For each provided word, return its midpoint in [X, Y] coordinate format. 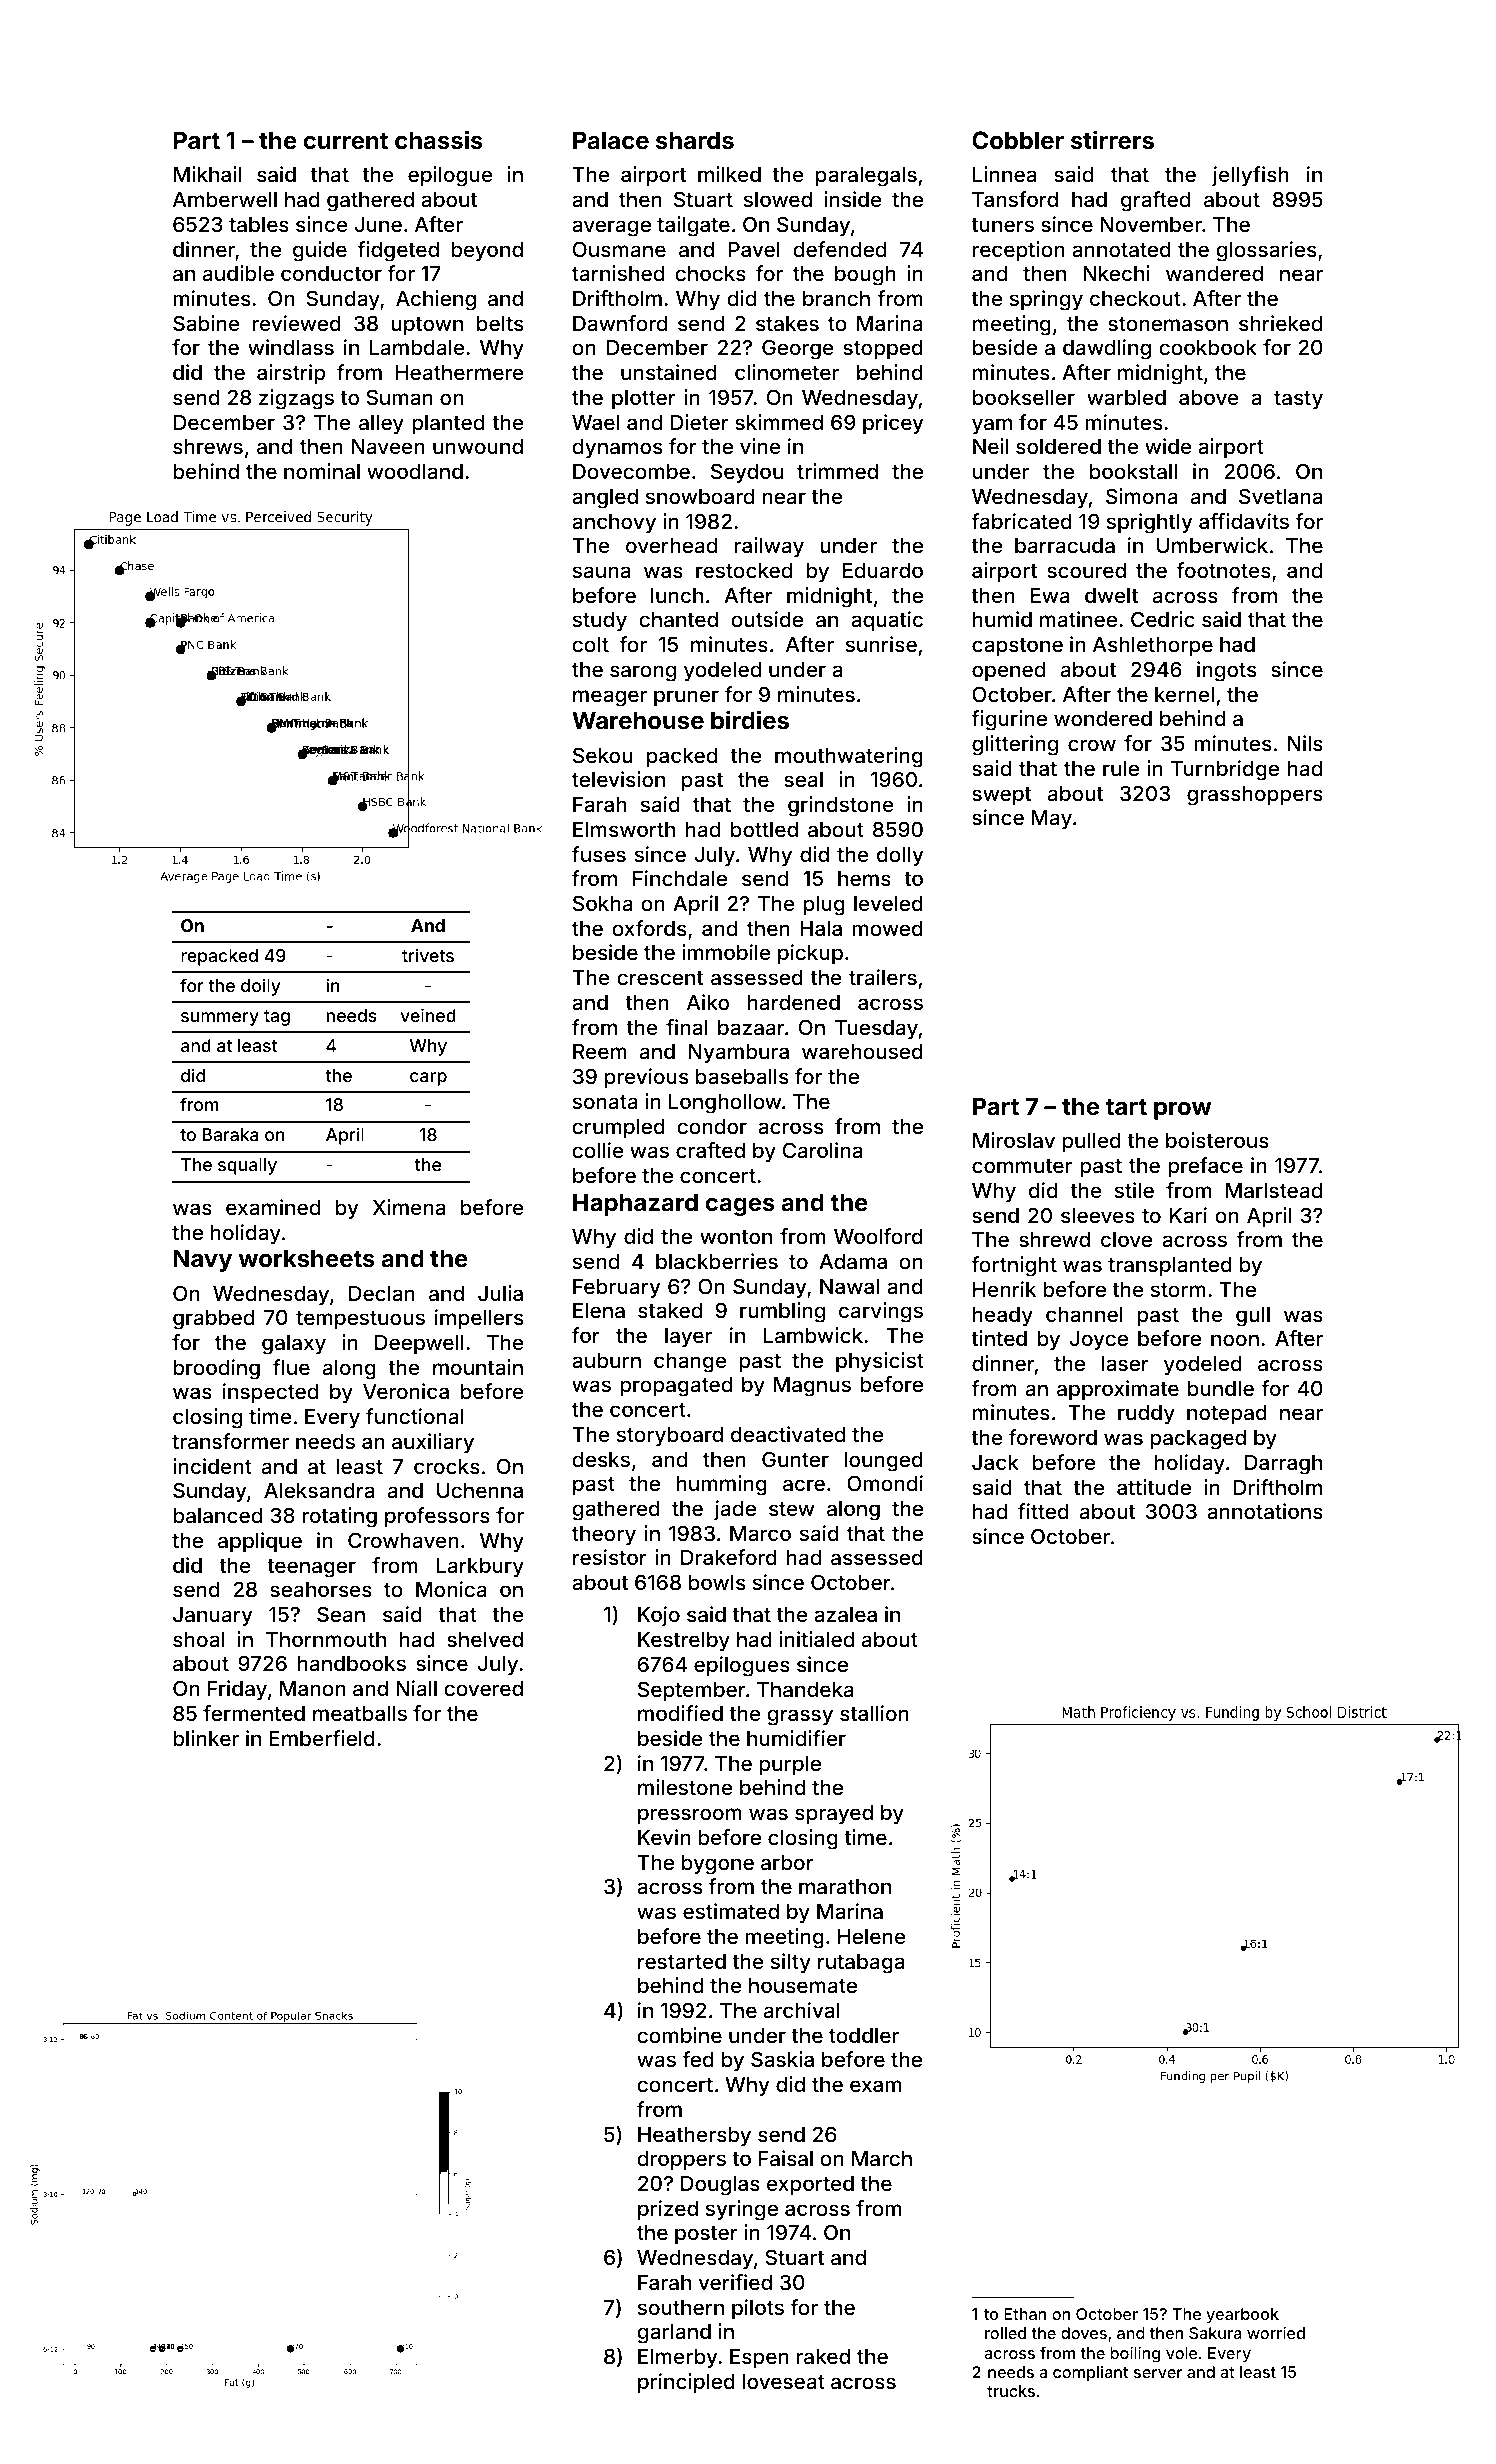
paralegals [866, 177]
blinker [206, 1738]
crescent [660, 978]
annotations [1265, 1511]
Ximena [409, 1207]
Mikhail [207, 174]
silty [791, 1963]
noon [1235, 1340]
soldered [1058, 446]
